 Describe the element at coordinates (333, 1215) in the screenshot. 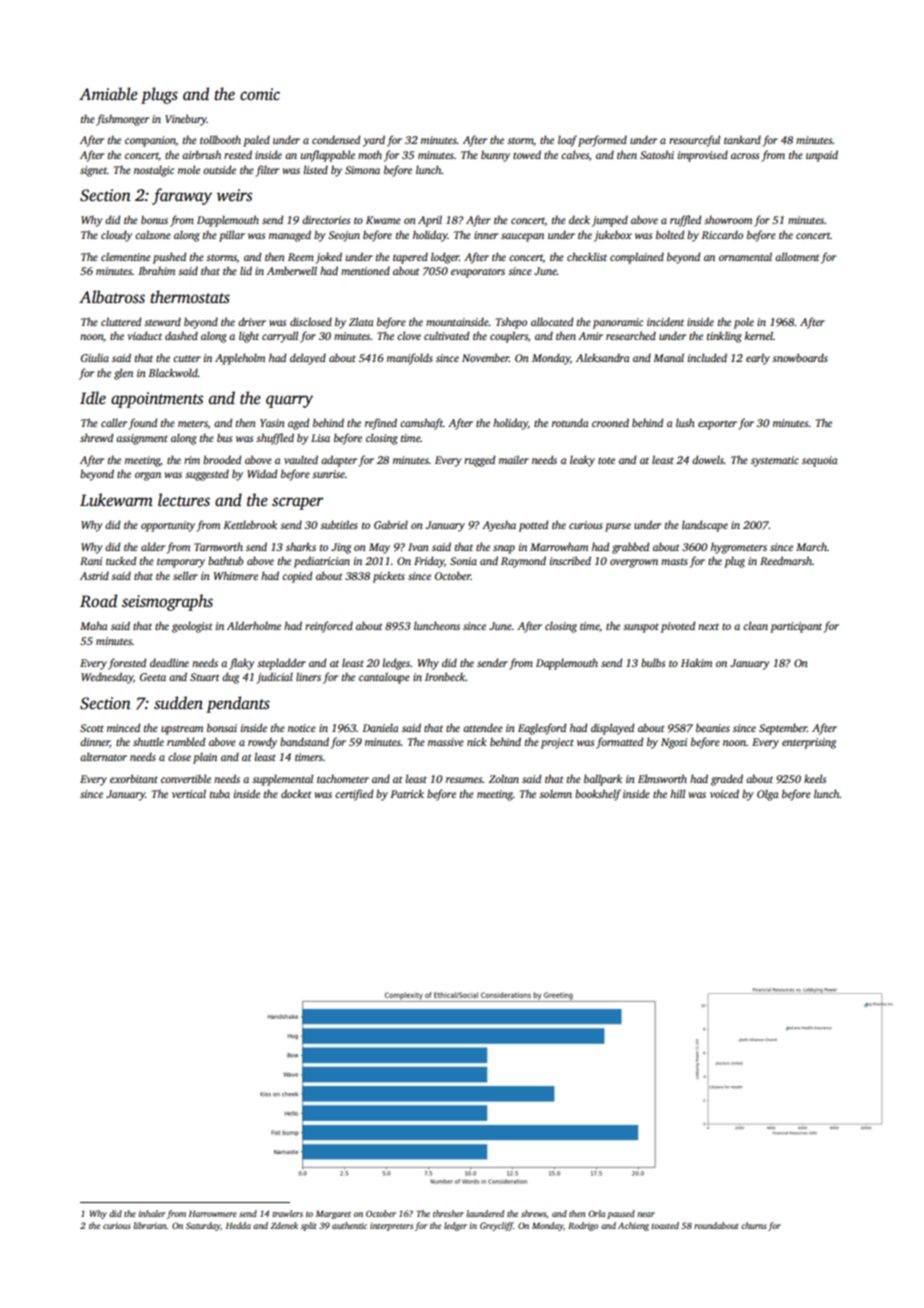

I see `Margaret` at that location.
